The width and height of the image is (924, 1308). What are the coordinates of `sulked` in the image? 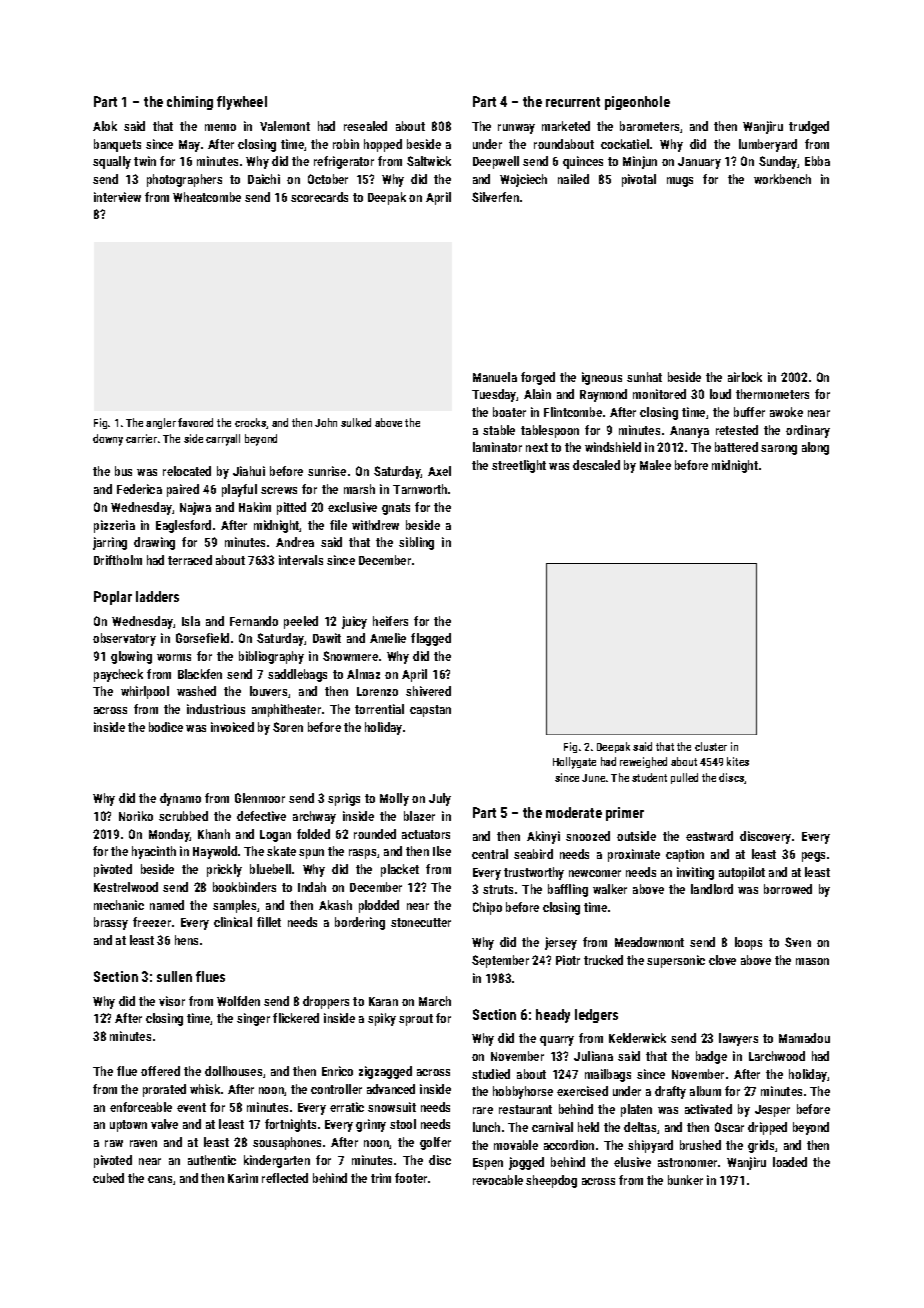 It's located at (356, 422).
